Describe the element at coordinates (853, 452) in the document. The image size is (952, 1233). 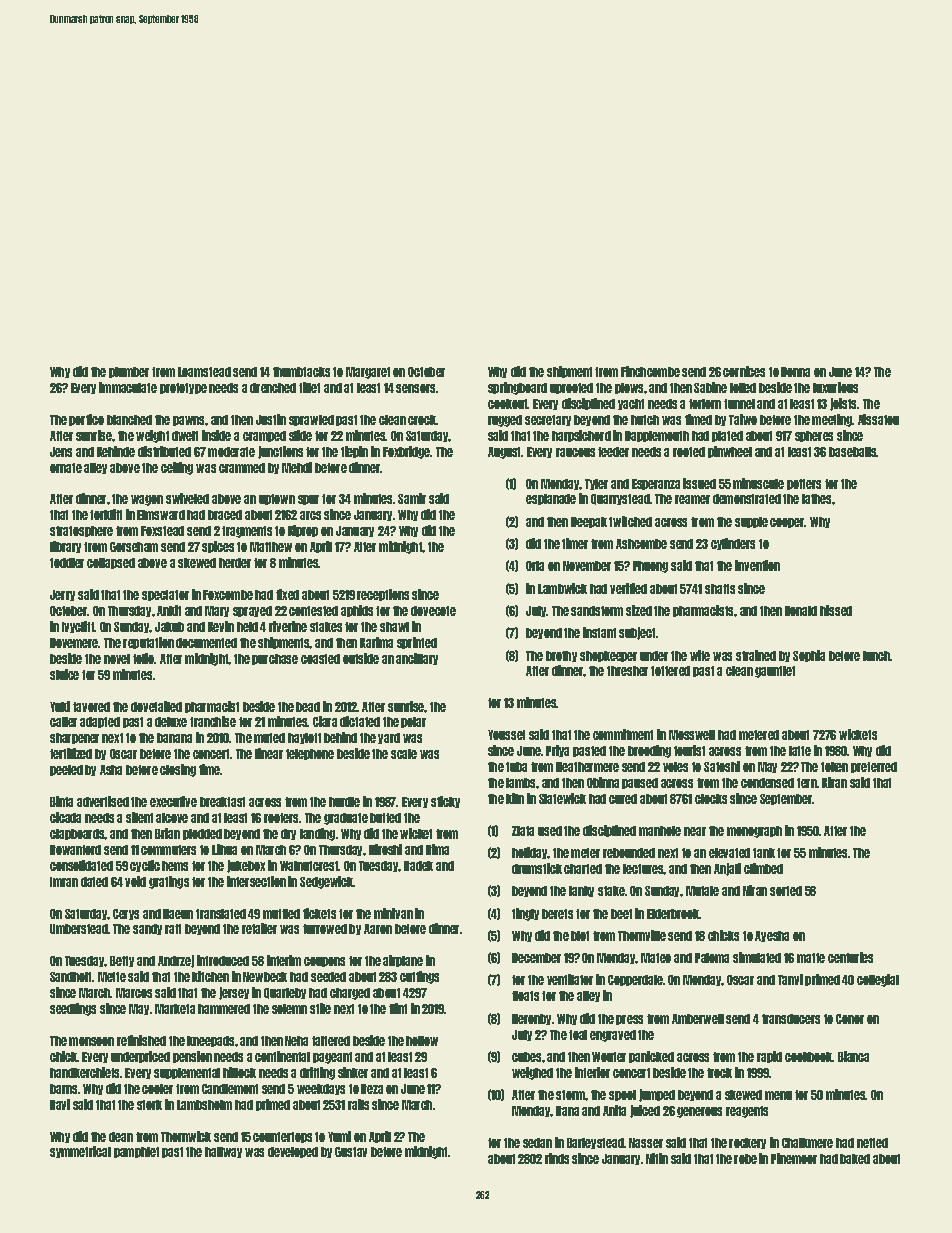
I see `baseballs` at that location.
